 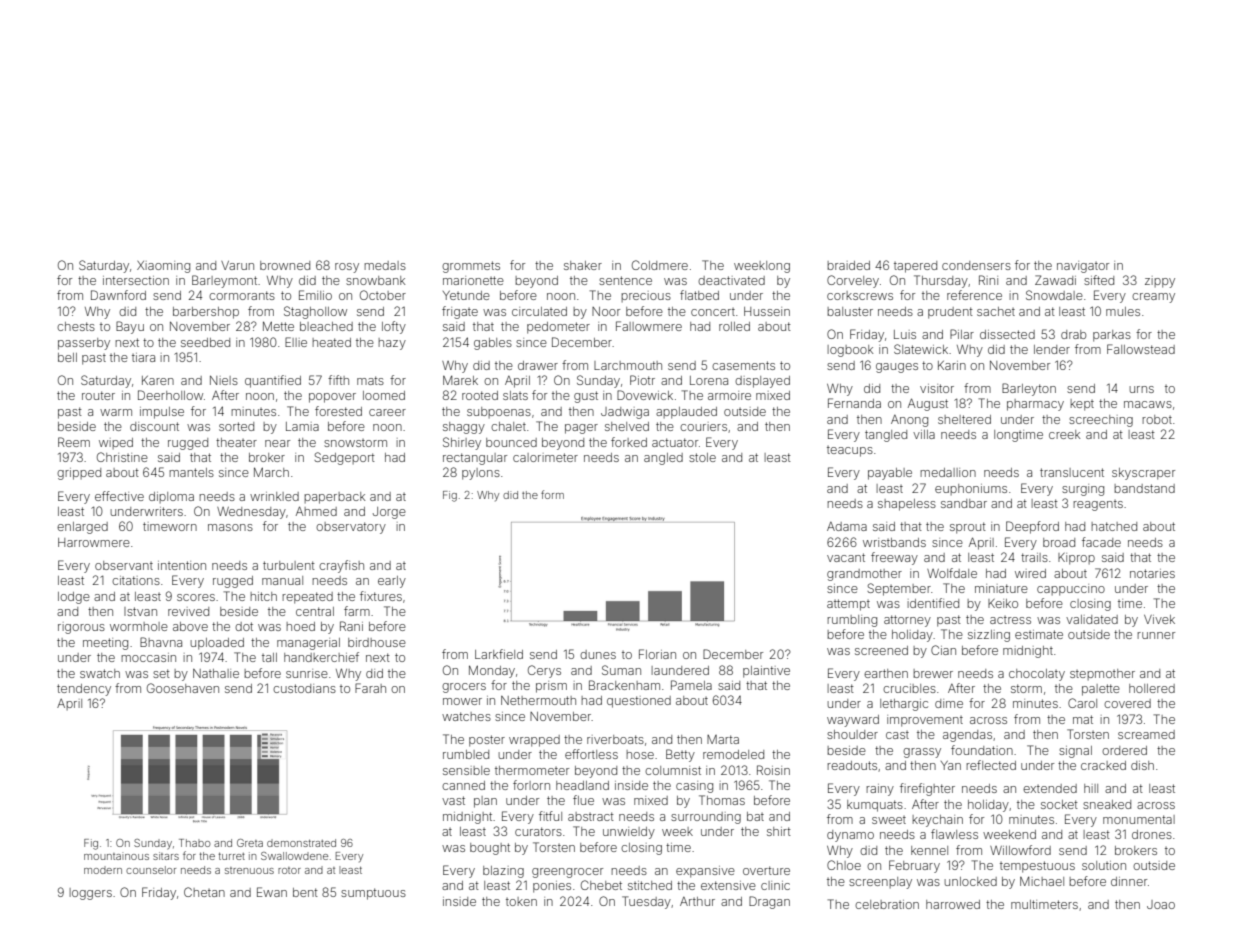 What do you see at coordinates (1123, 311) in the document?
I see `mules` at bounding box center [1123, 311].
